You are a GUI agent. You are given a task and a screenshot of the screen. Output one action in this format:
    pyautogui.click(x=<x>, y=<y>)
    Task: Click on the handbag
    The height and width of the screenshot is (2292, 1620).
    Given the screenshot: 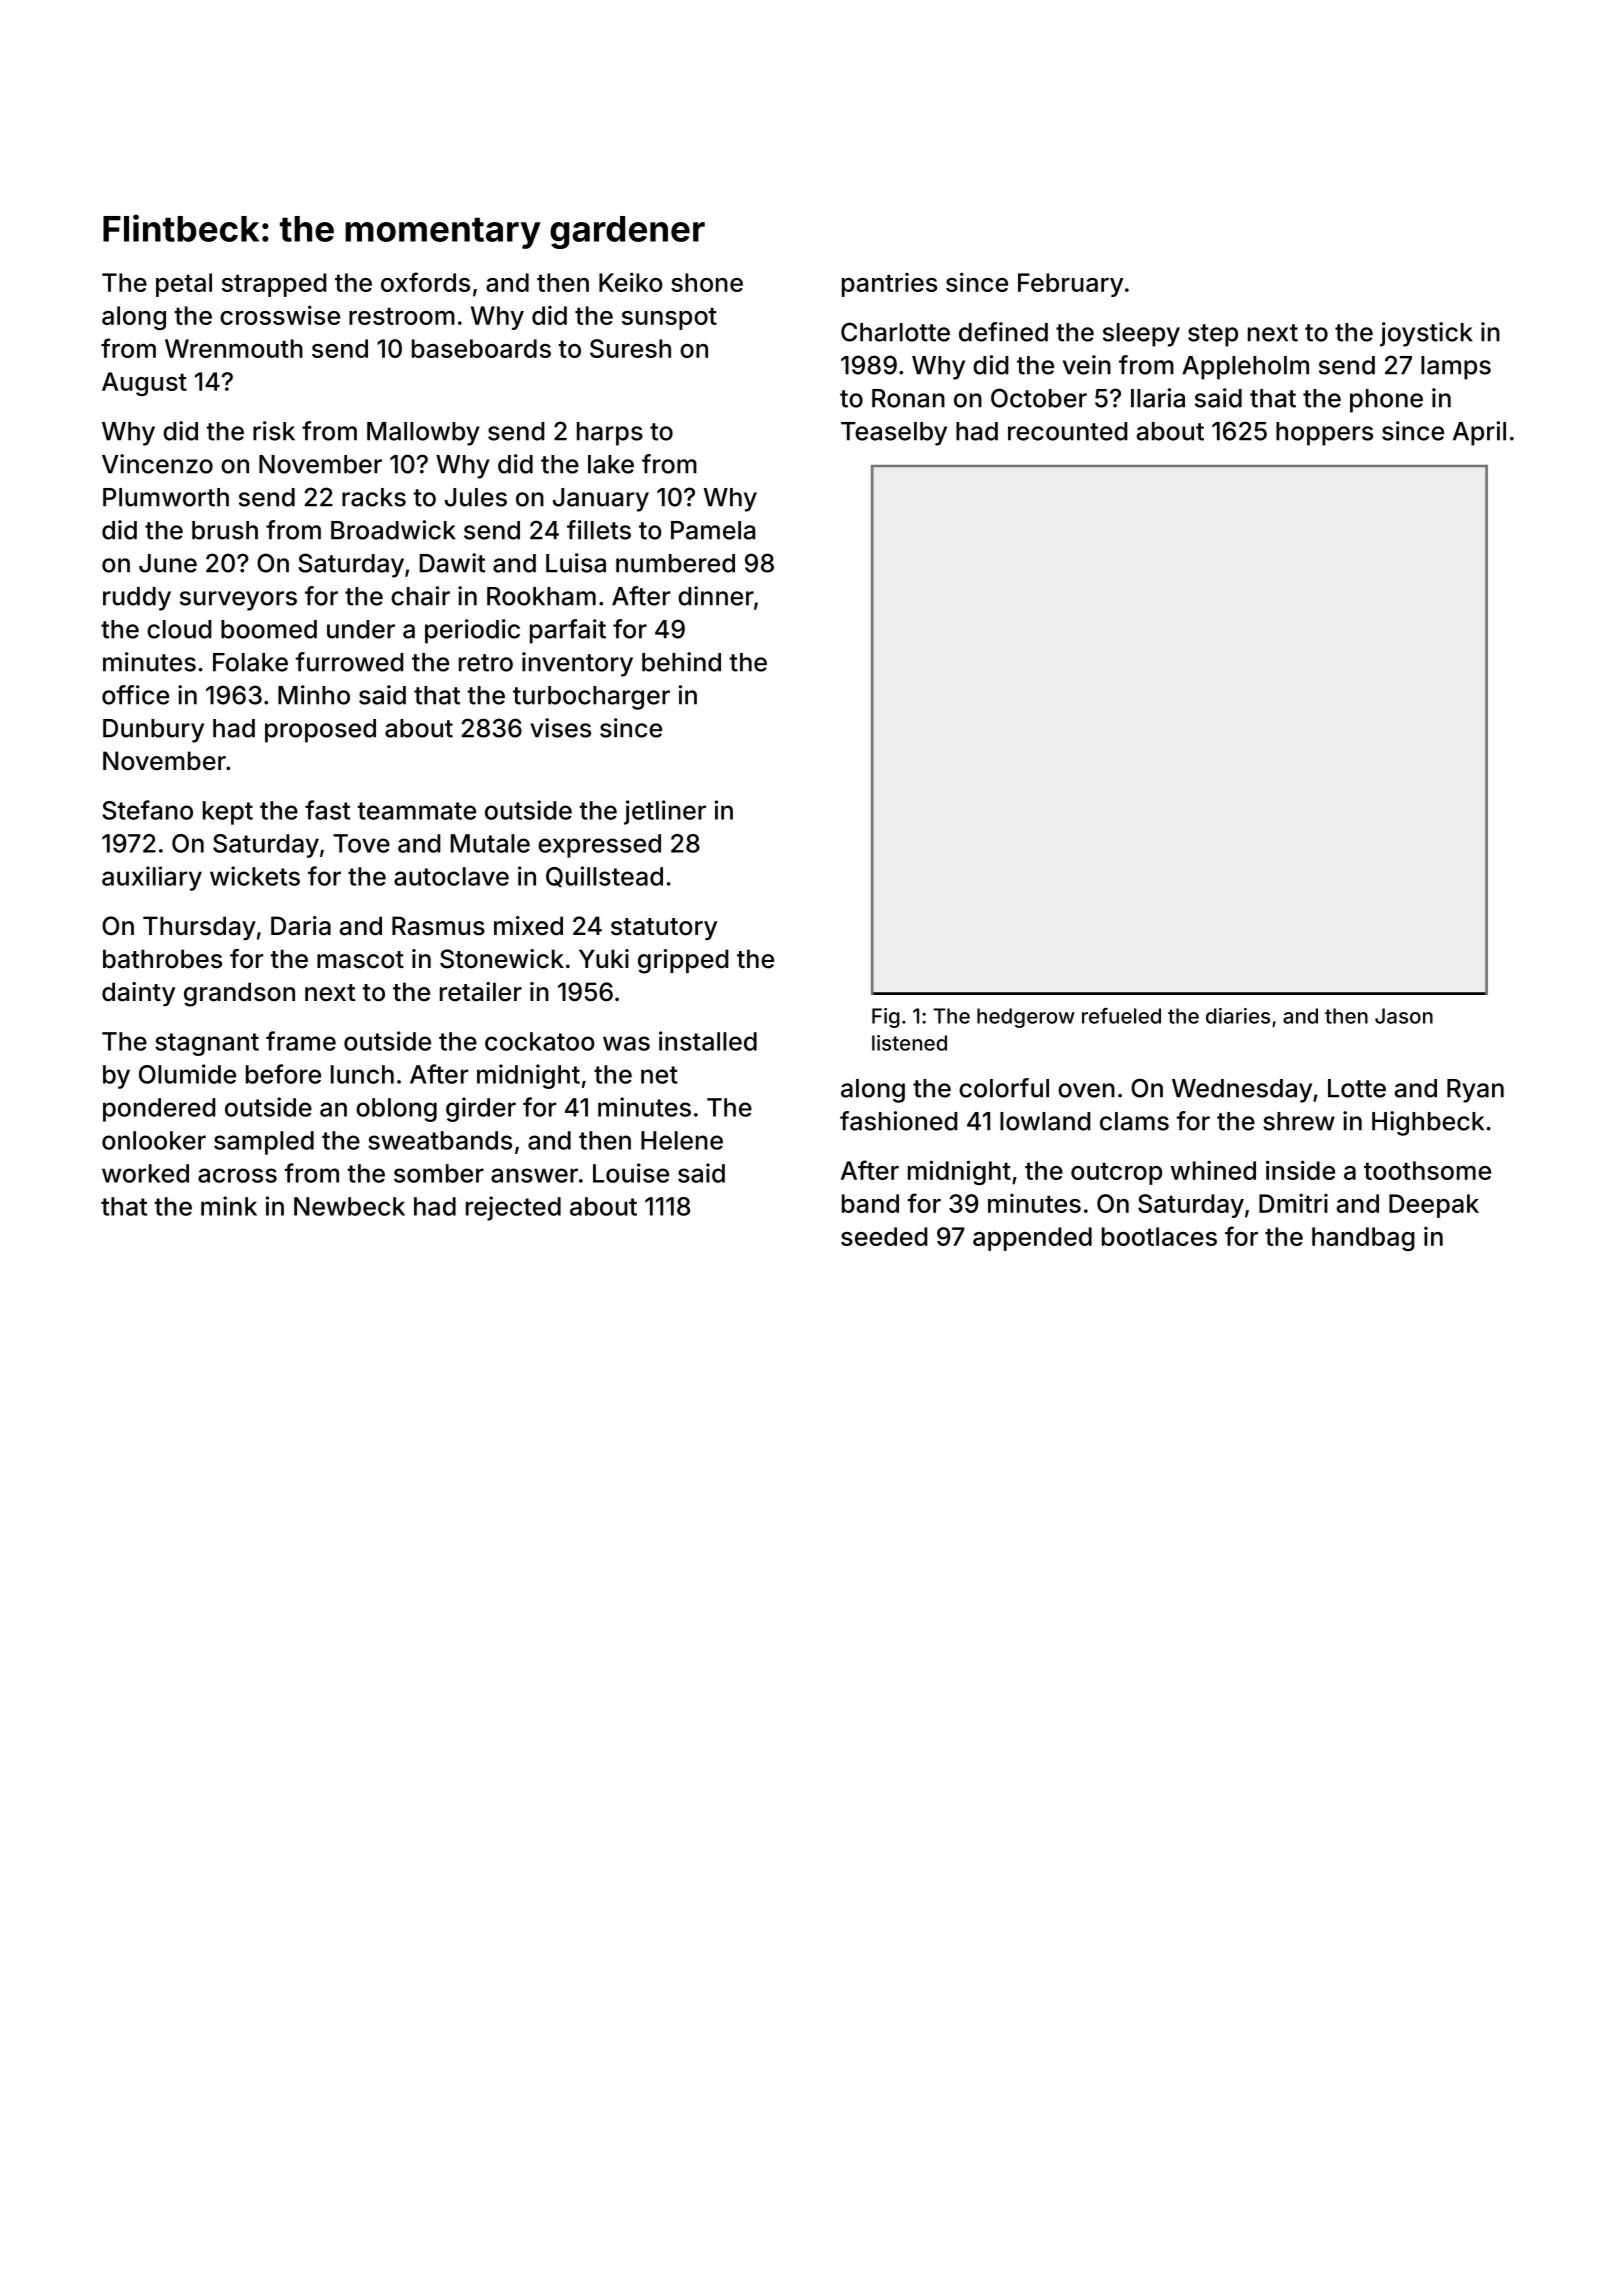 What is the action you would take?
    pyautogui.click(x=1363, y=1239)
